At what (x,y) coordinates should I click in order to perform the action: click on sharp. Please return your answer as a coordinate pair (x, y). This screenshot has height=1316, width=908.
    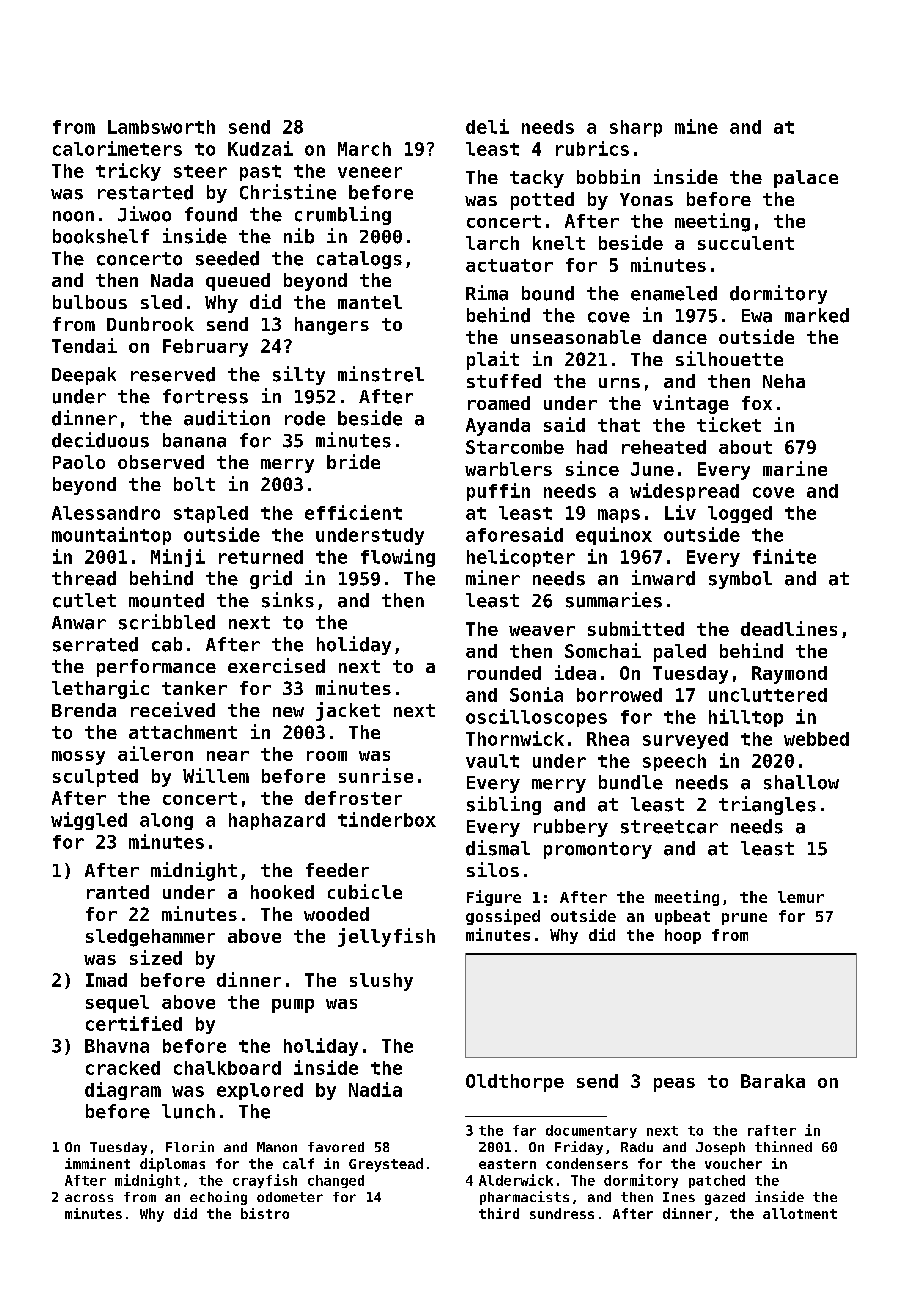
    Looking at the image, I should click on (636, 128).
